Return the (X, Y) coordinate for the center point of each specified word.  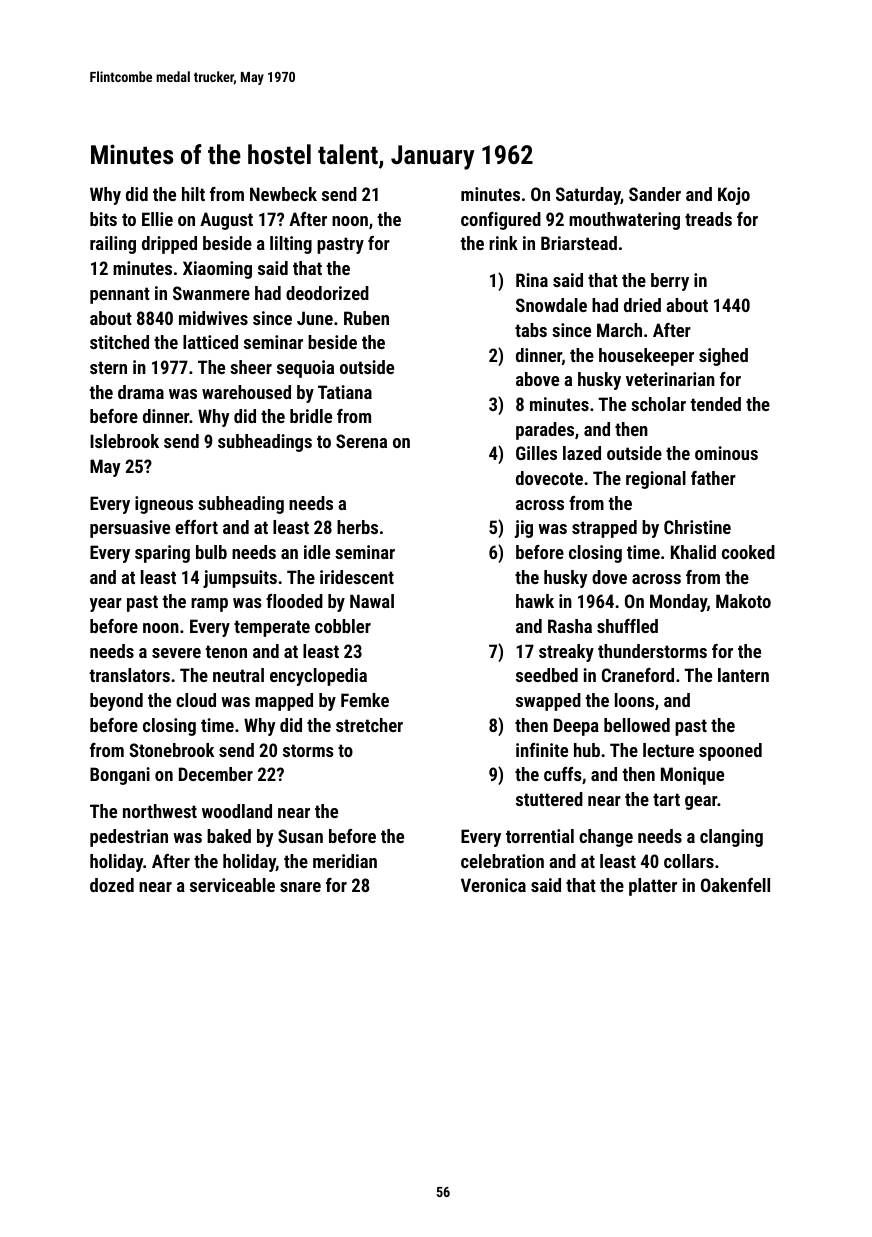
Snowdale (551, 305)
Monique (692, 776)
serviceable (232, 885)
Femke (365, 700)
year (106, 605)
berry (670, 282)
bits (103, 219)
